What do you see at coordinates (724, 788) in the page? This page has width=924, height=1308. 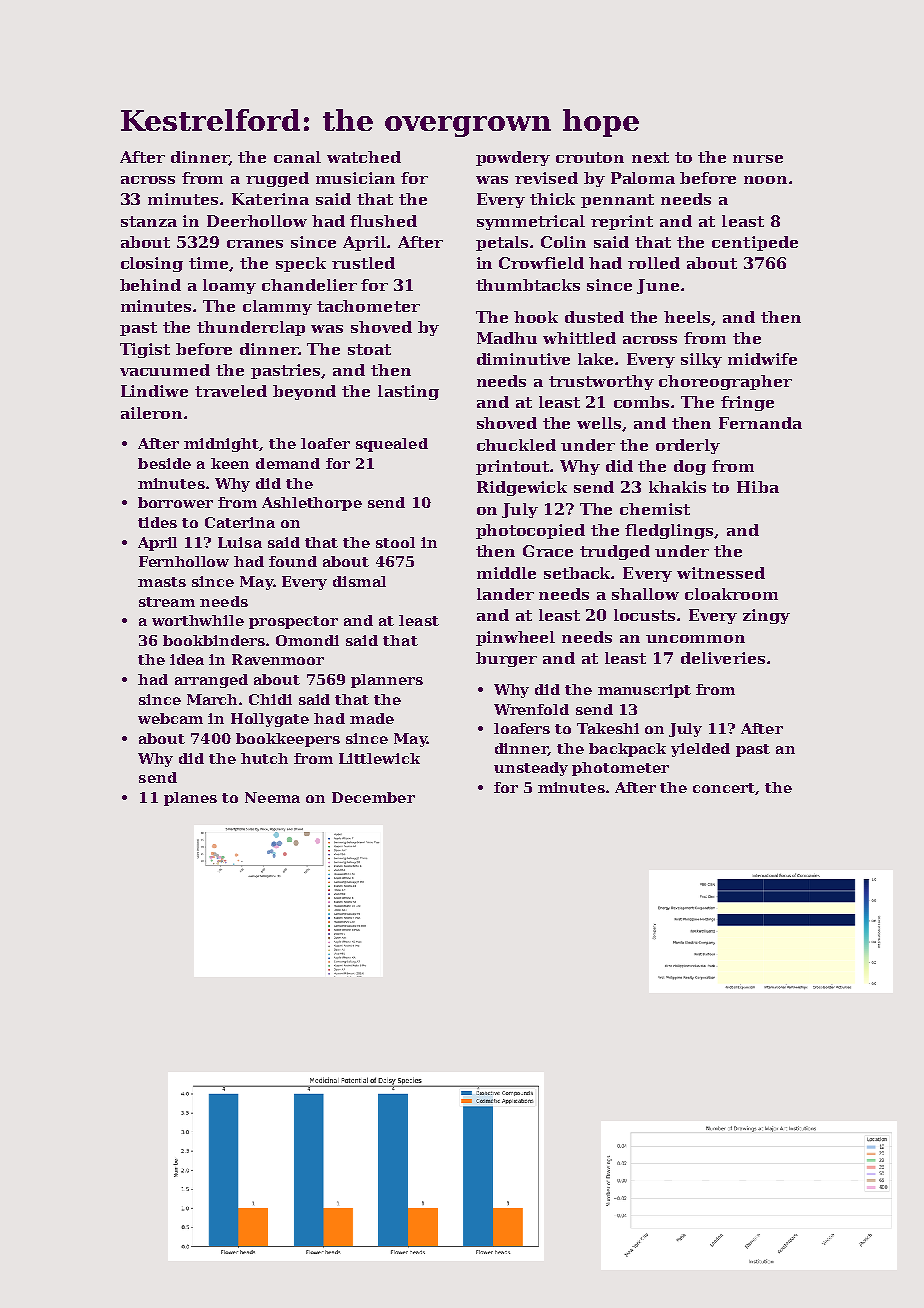 I see `concert` at bounding box center [724, 788].
